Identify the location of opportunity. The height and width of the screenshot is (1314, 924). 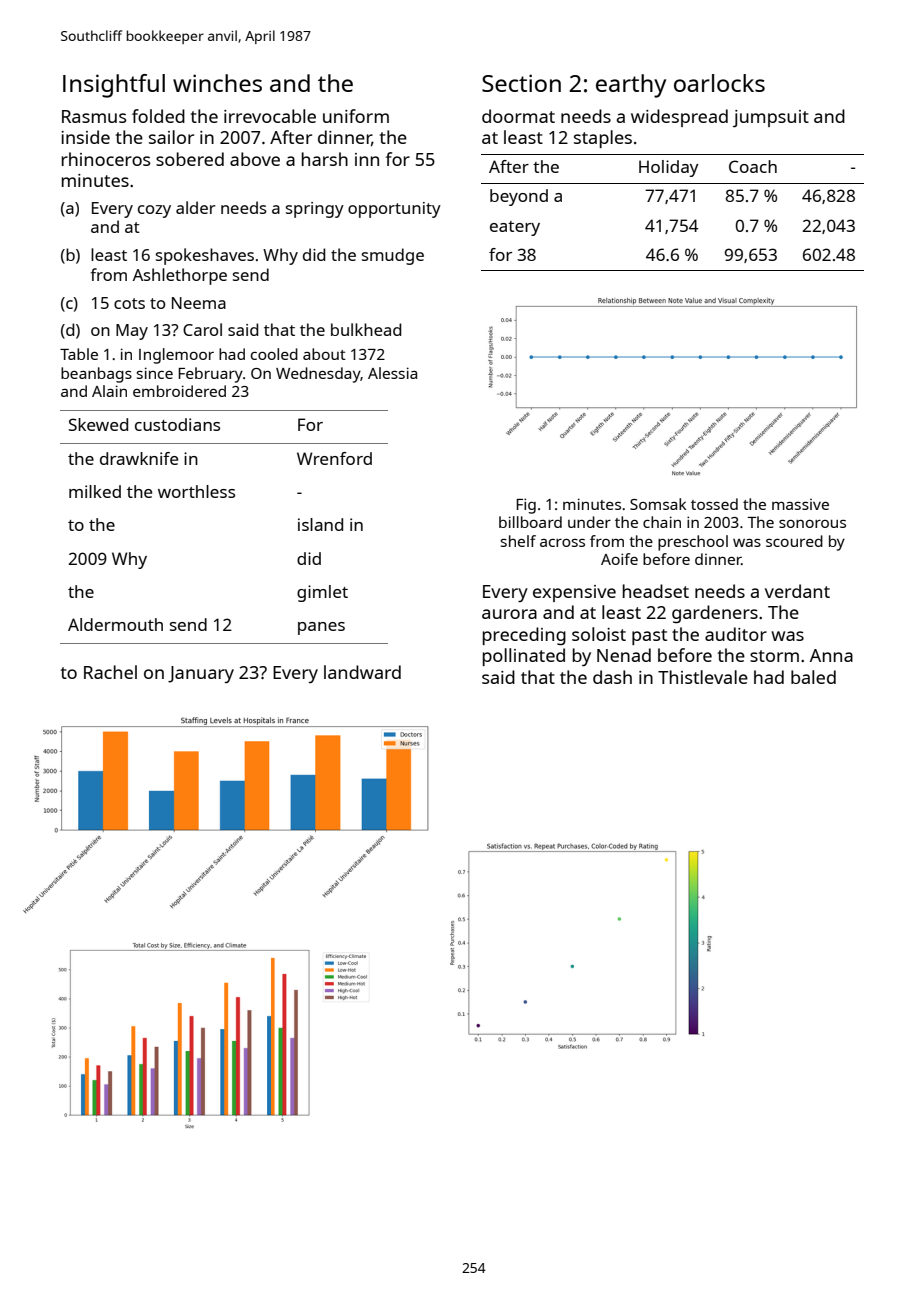
(394, 210).
